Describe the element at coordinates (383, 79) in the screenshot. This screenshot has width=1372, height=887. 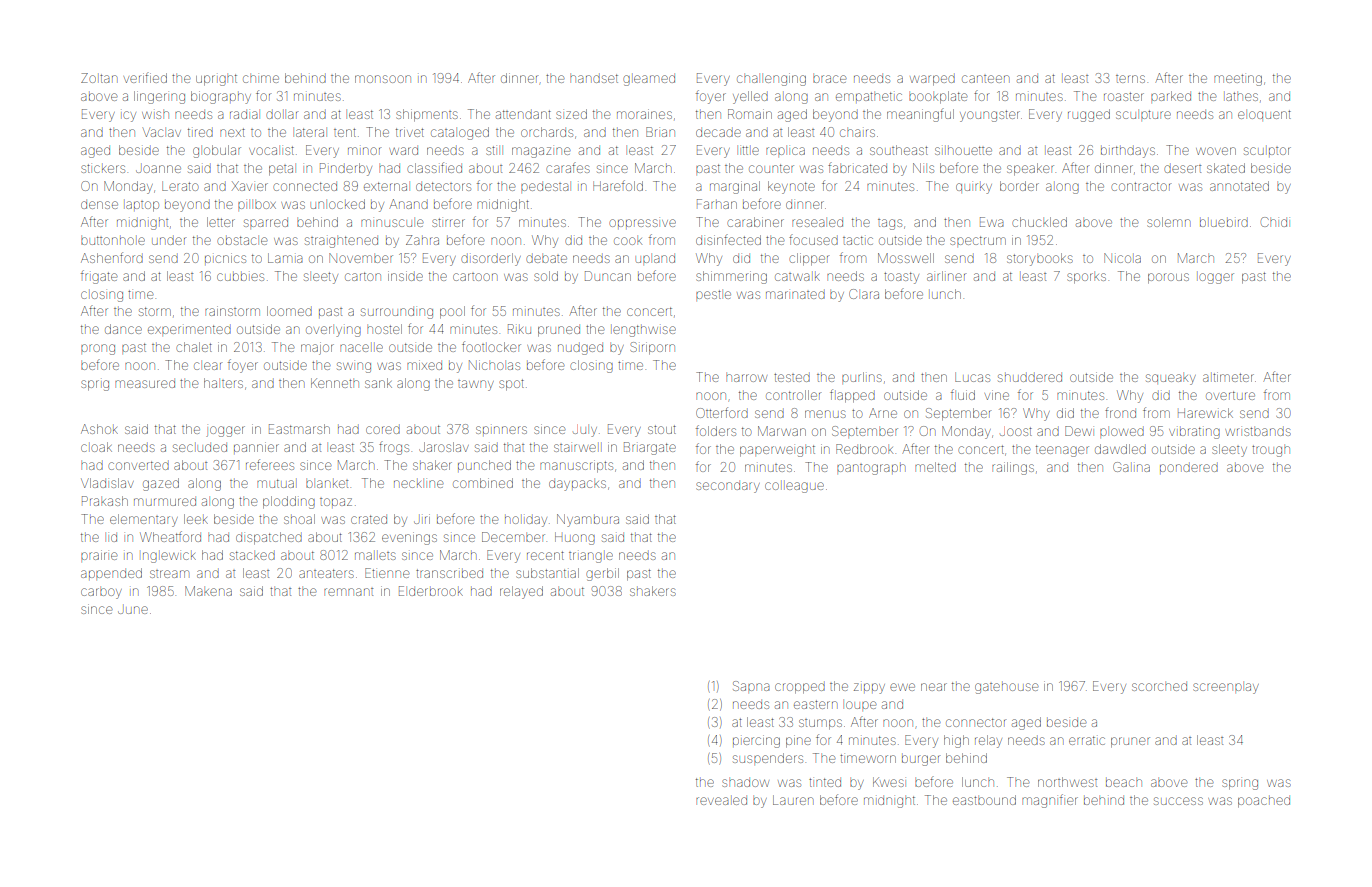
I see `monsoon` at that location.
